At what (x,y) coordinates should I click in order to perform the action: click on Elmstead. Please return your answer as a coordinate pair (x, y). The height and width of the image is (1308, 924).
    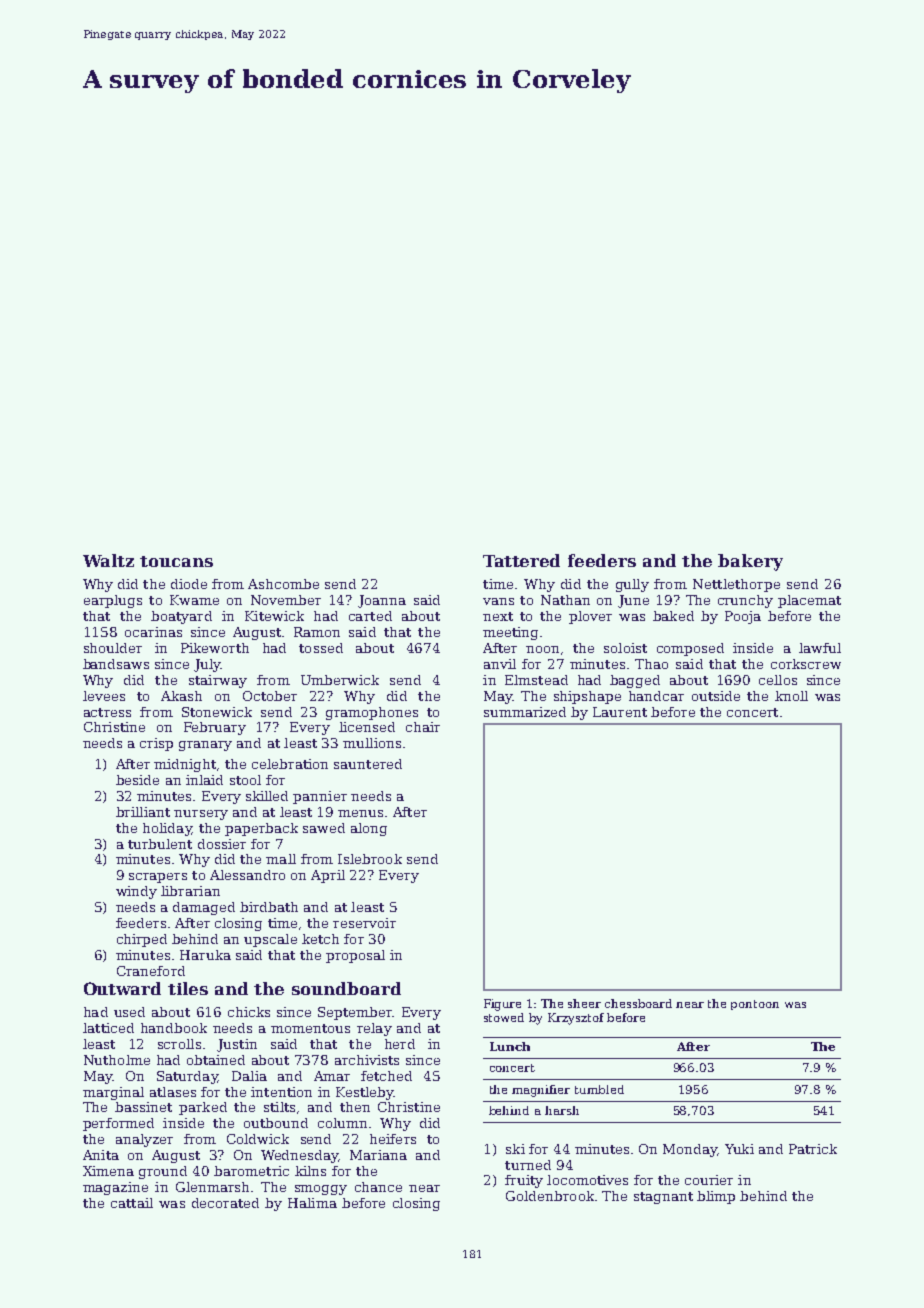
    Looking at the image, I should click on (536, 680).
